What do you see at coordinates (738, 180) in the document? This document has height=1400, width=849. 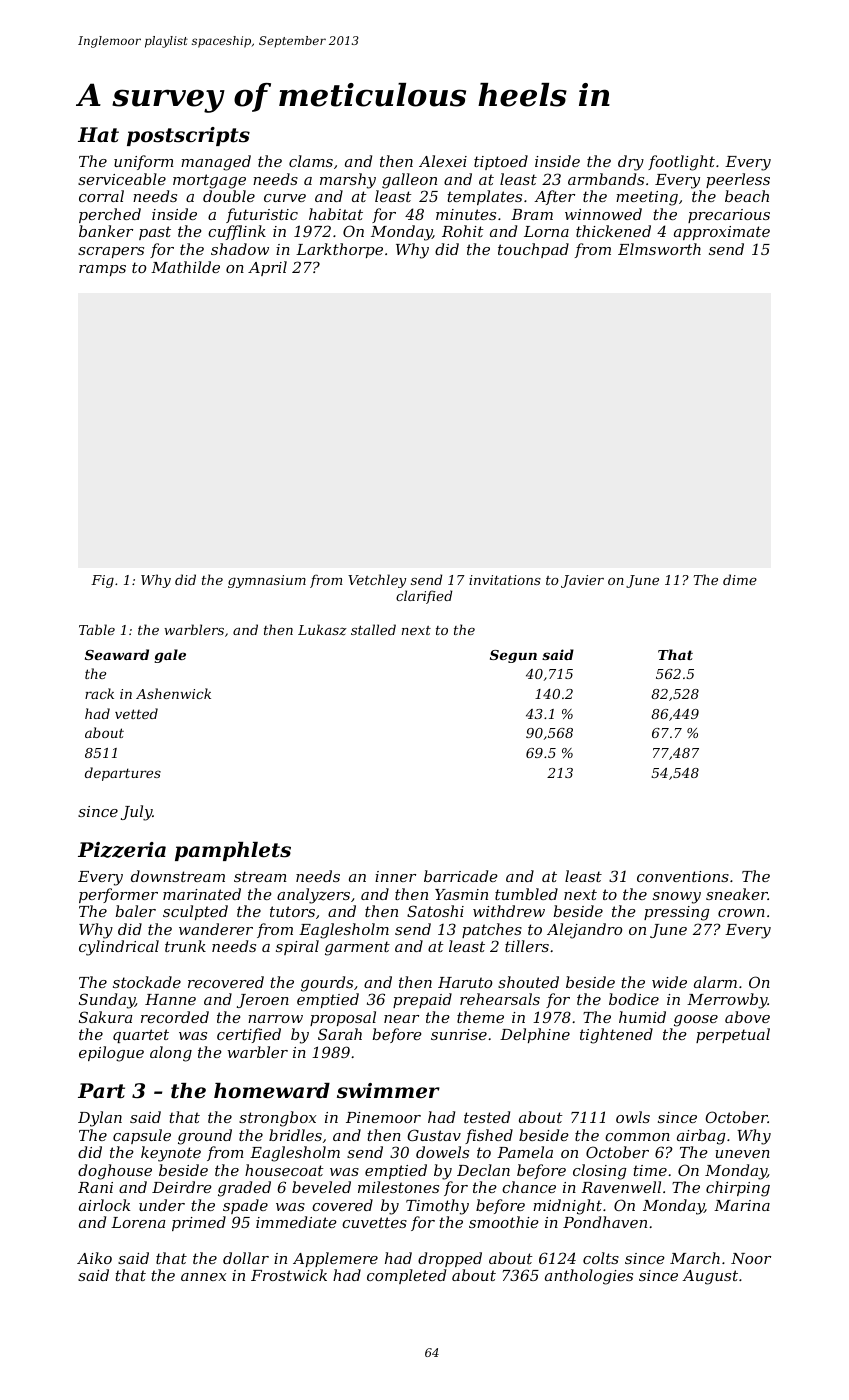 I see `peerless` at bounding box center [738, 180].
